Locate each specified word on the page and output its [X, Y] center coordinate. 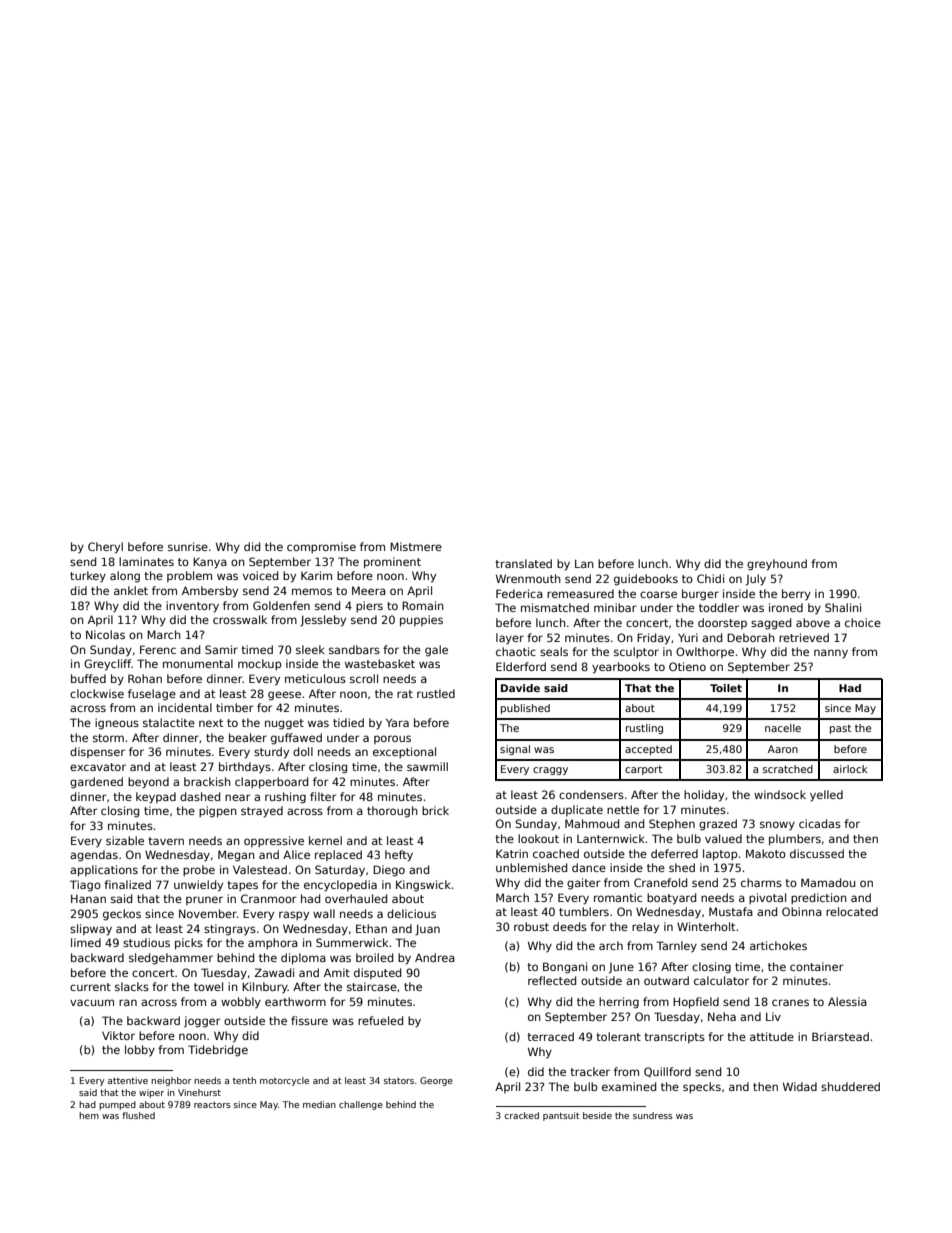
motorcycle [284, 1081]
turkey [88, 576]
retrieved [804, 637]
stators [399, 1081]
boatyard [671, 899]
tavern [166, 841]
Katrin [512, 853]
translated [523, 563]
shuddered [850, 1086]
